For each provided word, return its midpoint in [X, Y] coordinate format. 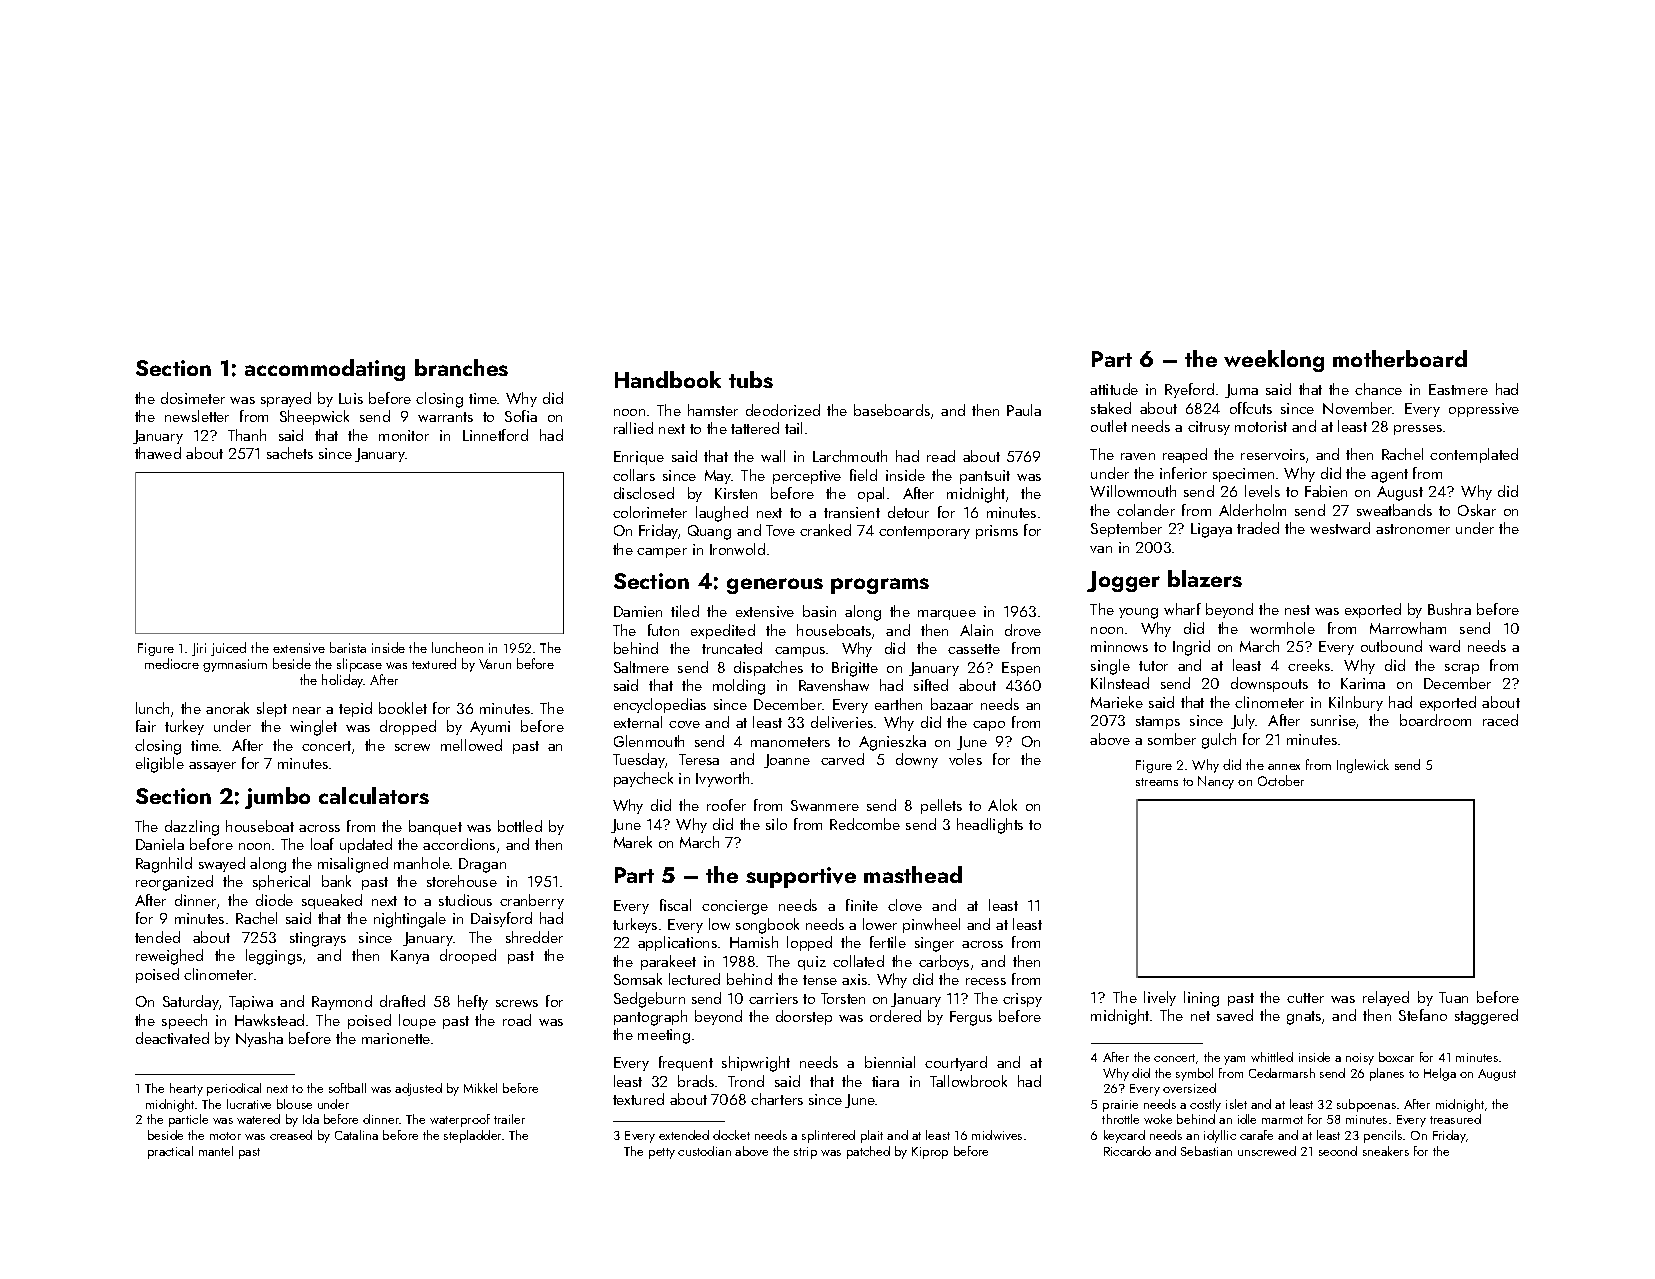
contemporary [924, 532]
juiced [228, 649]
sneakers [1386, 1151]
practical [170, 1152]
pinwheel [931, 925]
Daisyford [501, 919]
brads [696, 1081]
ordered [895, 1016]
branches [461, 367]
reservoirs [1273, 454]
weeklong [1274, 361]
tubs [751, 379]
